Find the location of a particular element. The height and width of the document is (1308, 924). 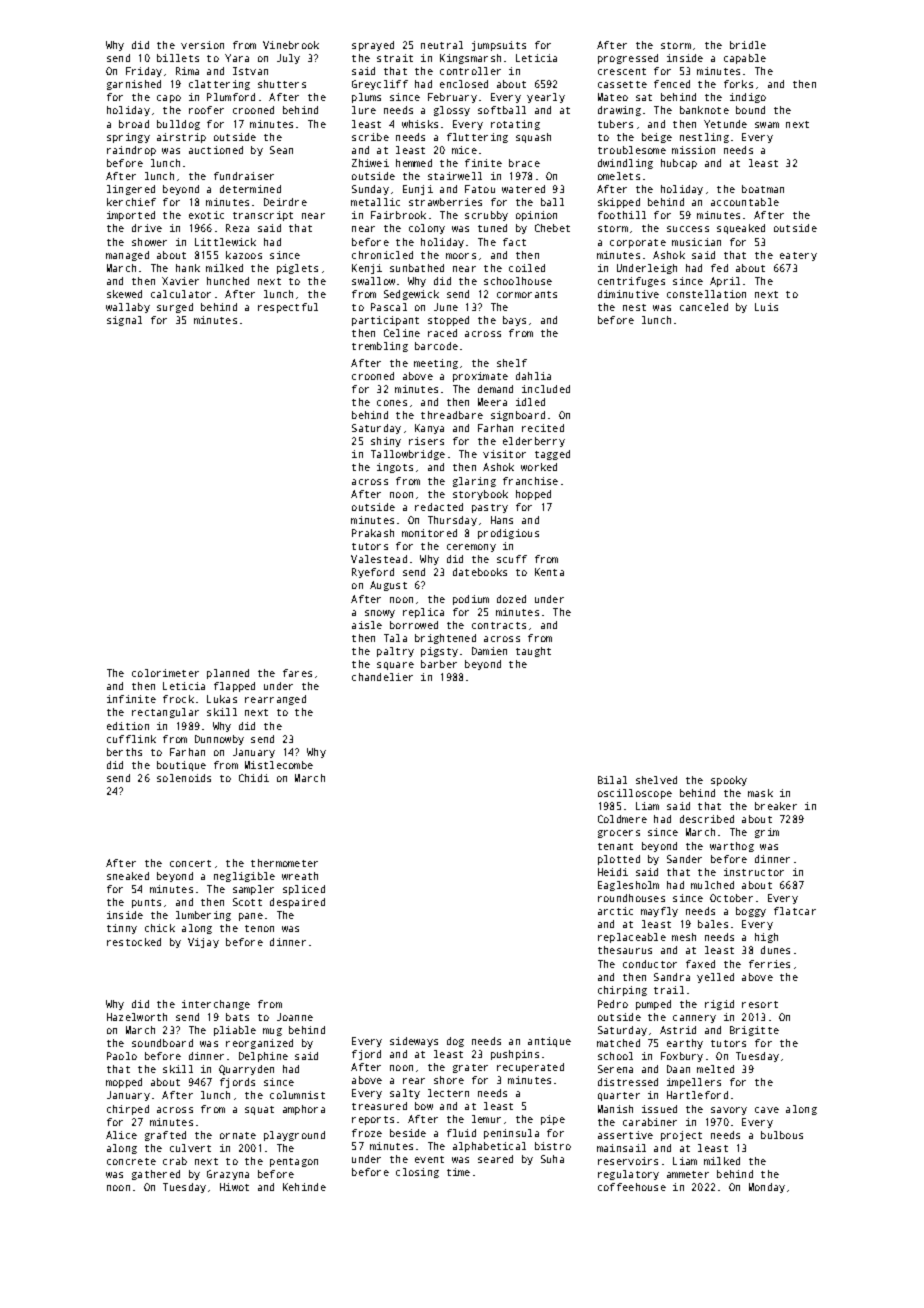

sampler is located at coordinates (253, 890).
